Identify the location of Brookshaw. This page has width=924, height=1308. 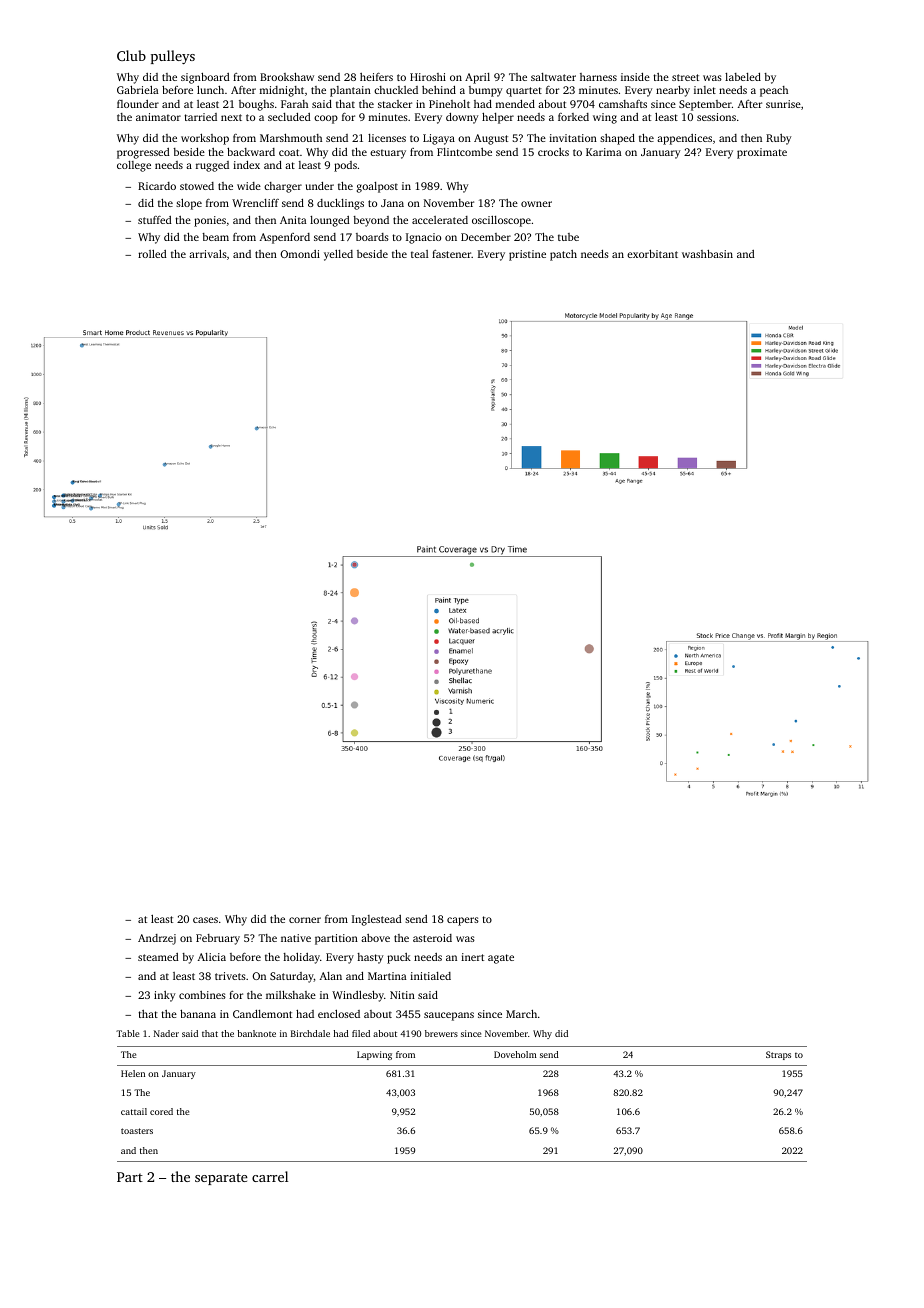
(287, 77).
